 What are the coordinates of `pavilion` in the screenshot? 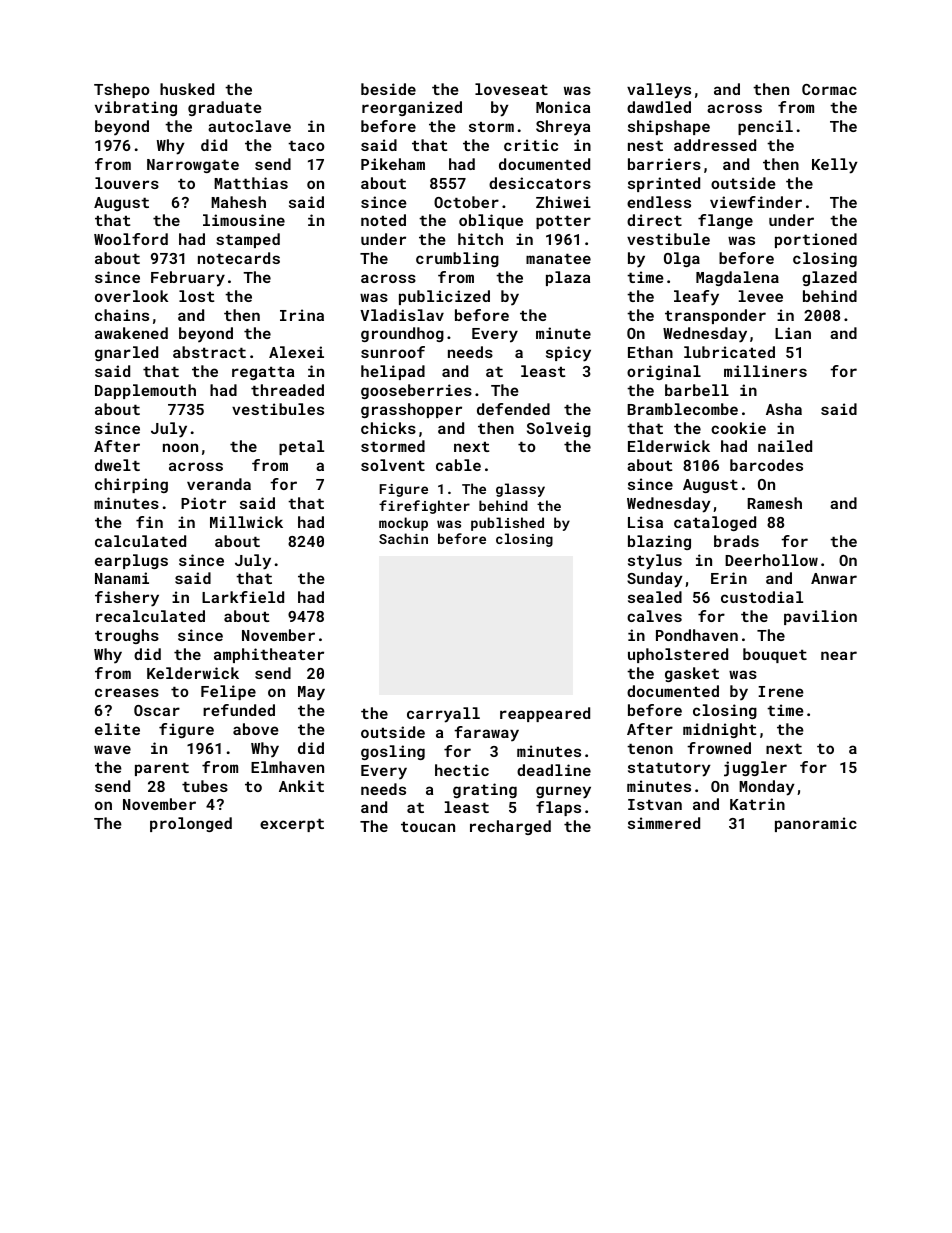 It's located at (820, 617).
